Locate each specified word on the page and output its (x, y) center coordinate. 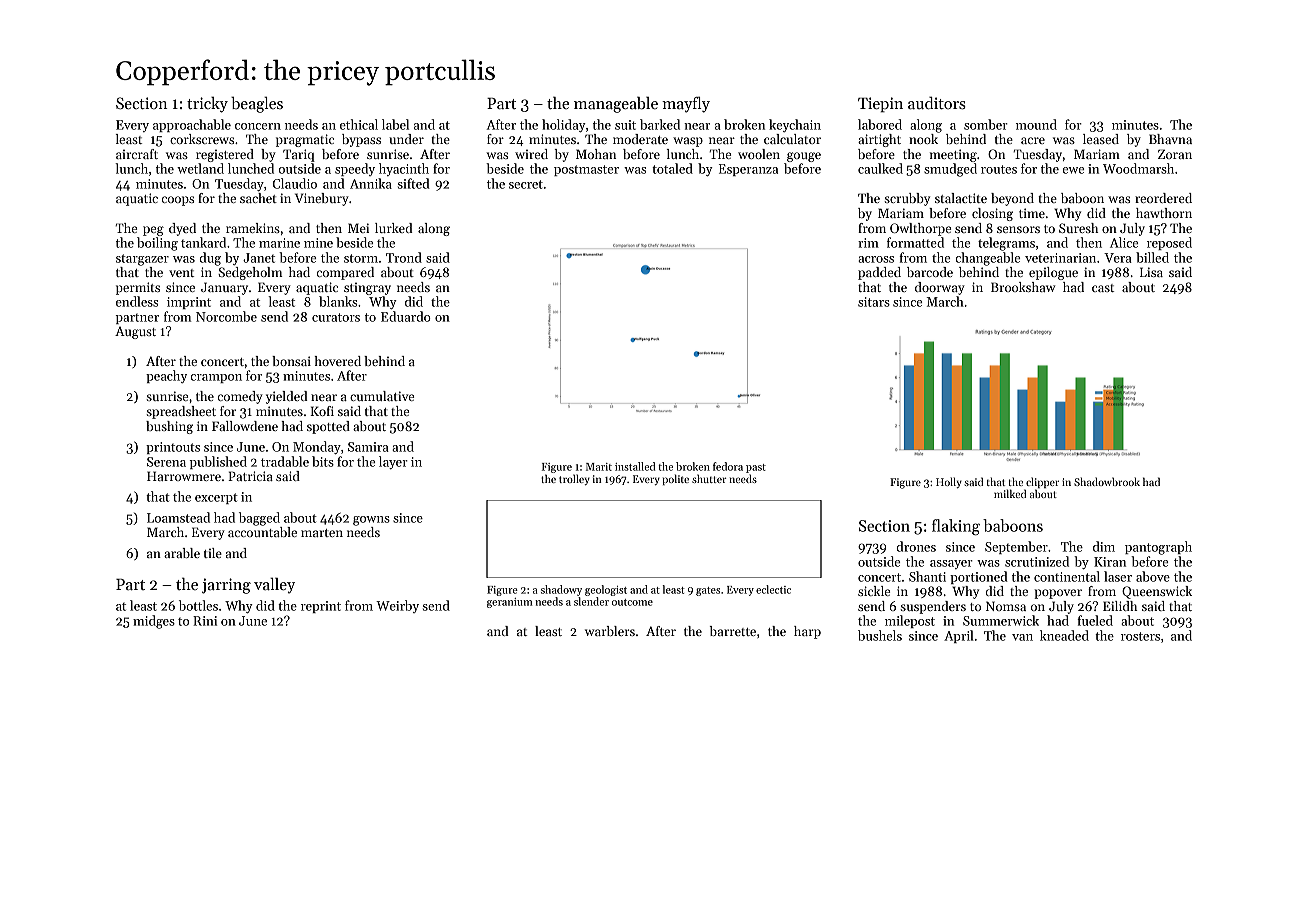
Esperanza (748, 170)
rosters (1140, 636)
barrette (733, 631)
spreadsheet (181, 412)
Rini (205, 621)
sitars (874, 302)
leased (1101, 139)
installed (635, 466)
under (406, 139)
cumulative (382, 396)
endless (137, 301)
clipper (1042, 482)
